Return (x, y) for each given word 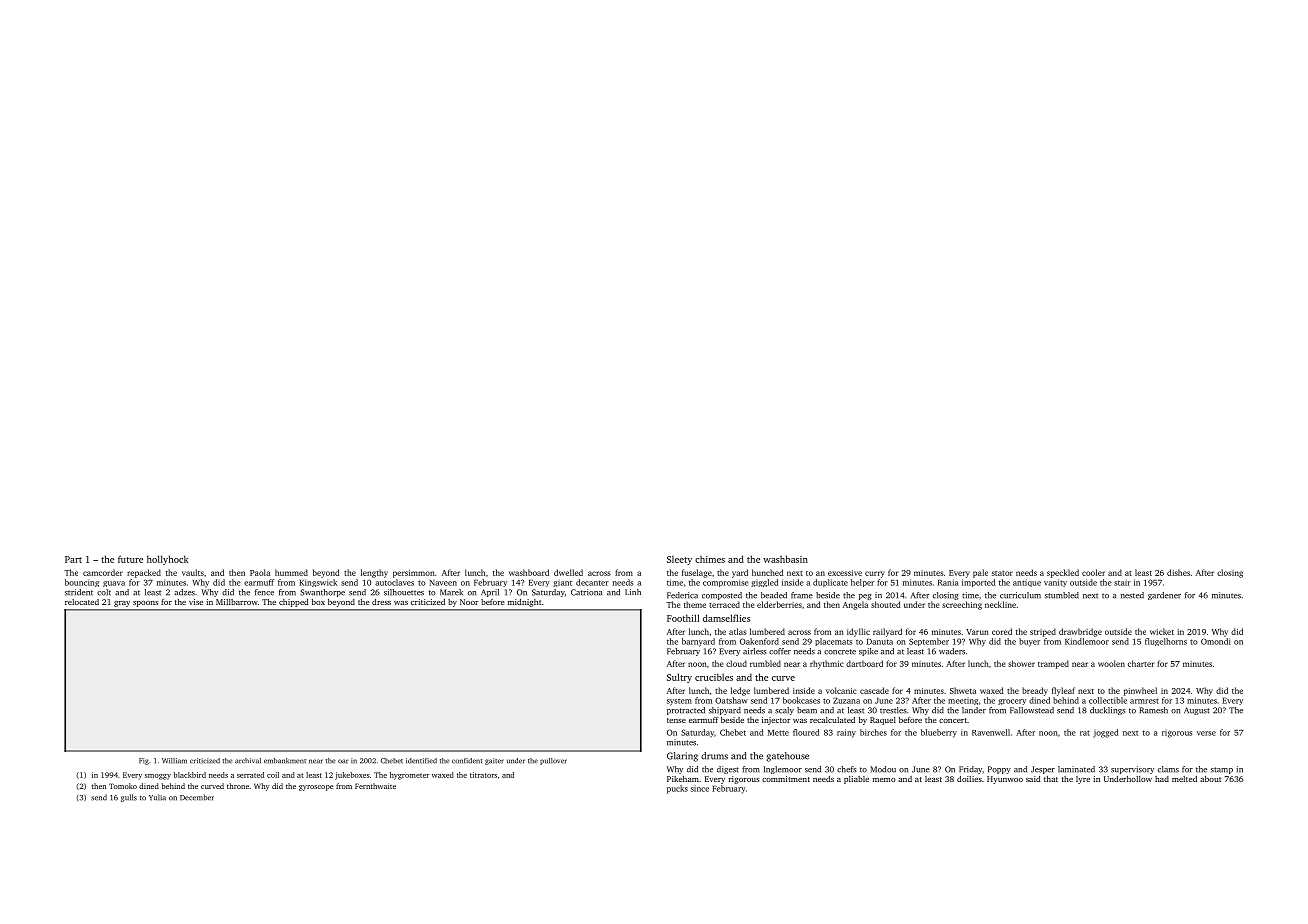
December (197, 797)
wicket (1162, 631)
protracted (686, 711)
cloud (736, 663)
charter (1141, 663)
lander (974, 710)
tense (676, 720)
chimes (710, 559)
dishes (1178, 572)
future (130, 559)
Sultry (679, 678)
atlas (738, 631)
